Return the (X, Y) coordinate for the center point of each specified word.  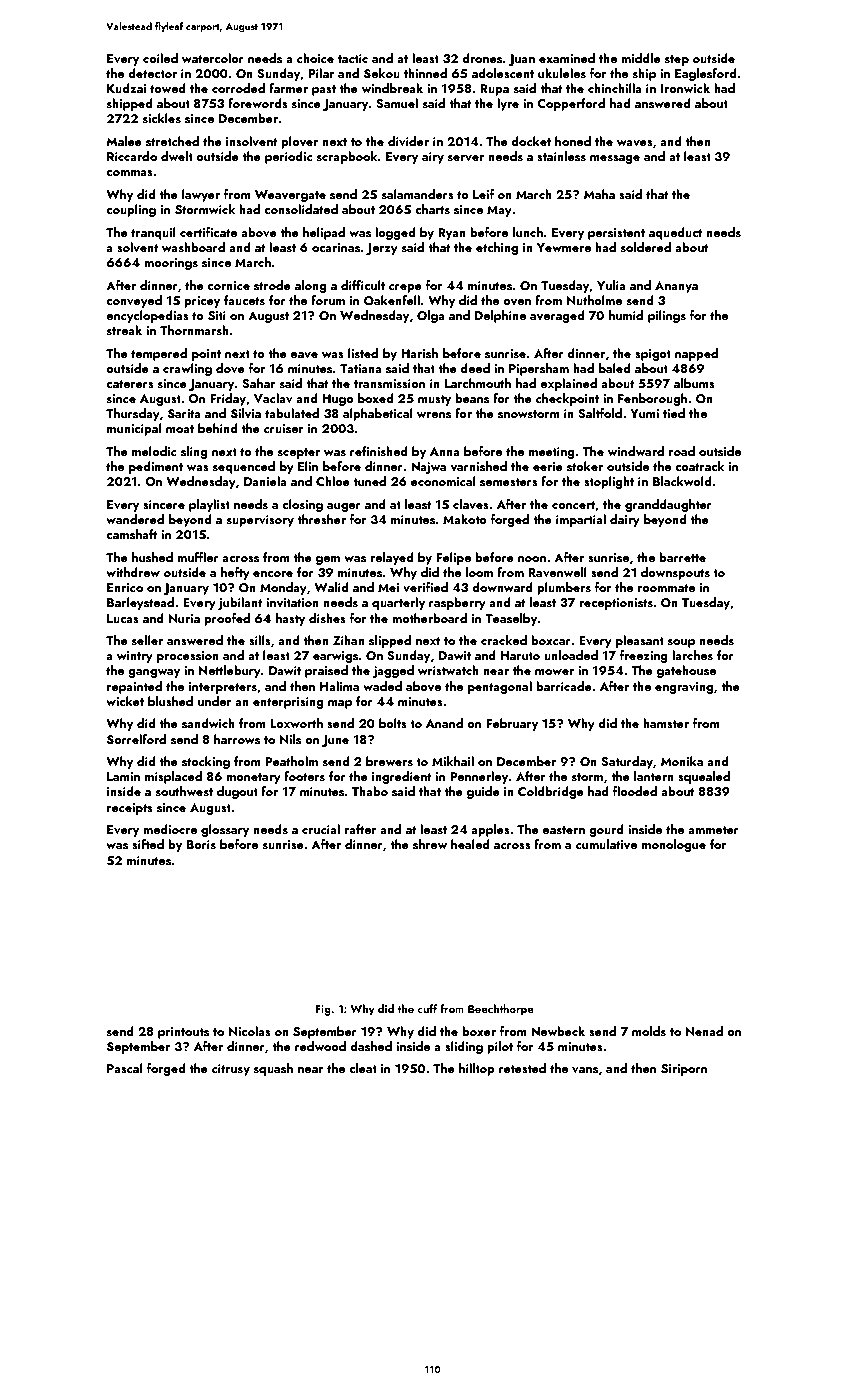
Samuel (397, 103)
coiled (160, 58)
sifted (148, 844)
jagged (393, 671)
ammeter (713, 830)
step (677, 60)
